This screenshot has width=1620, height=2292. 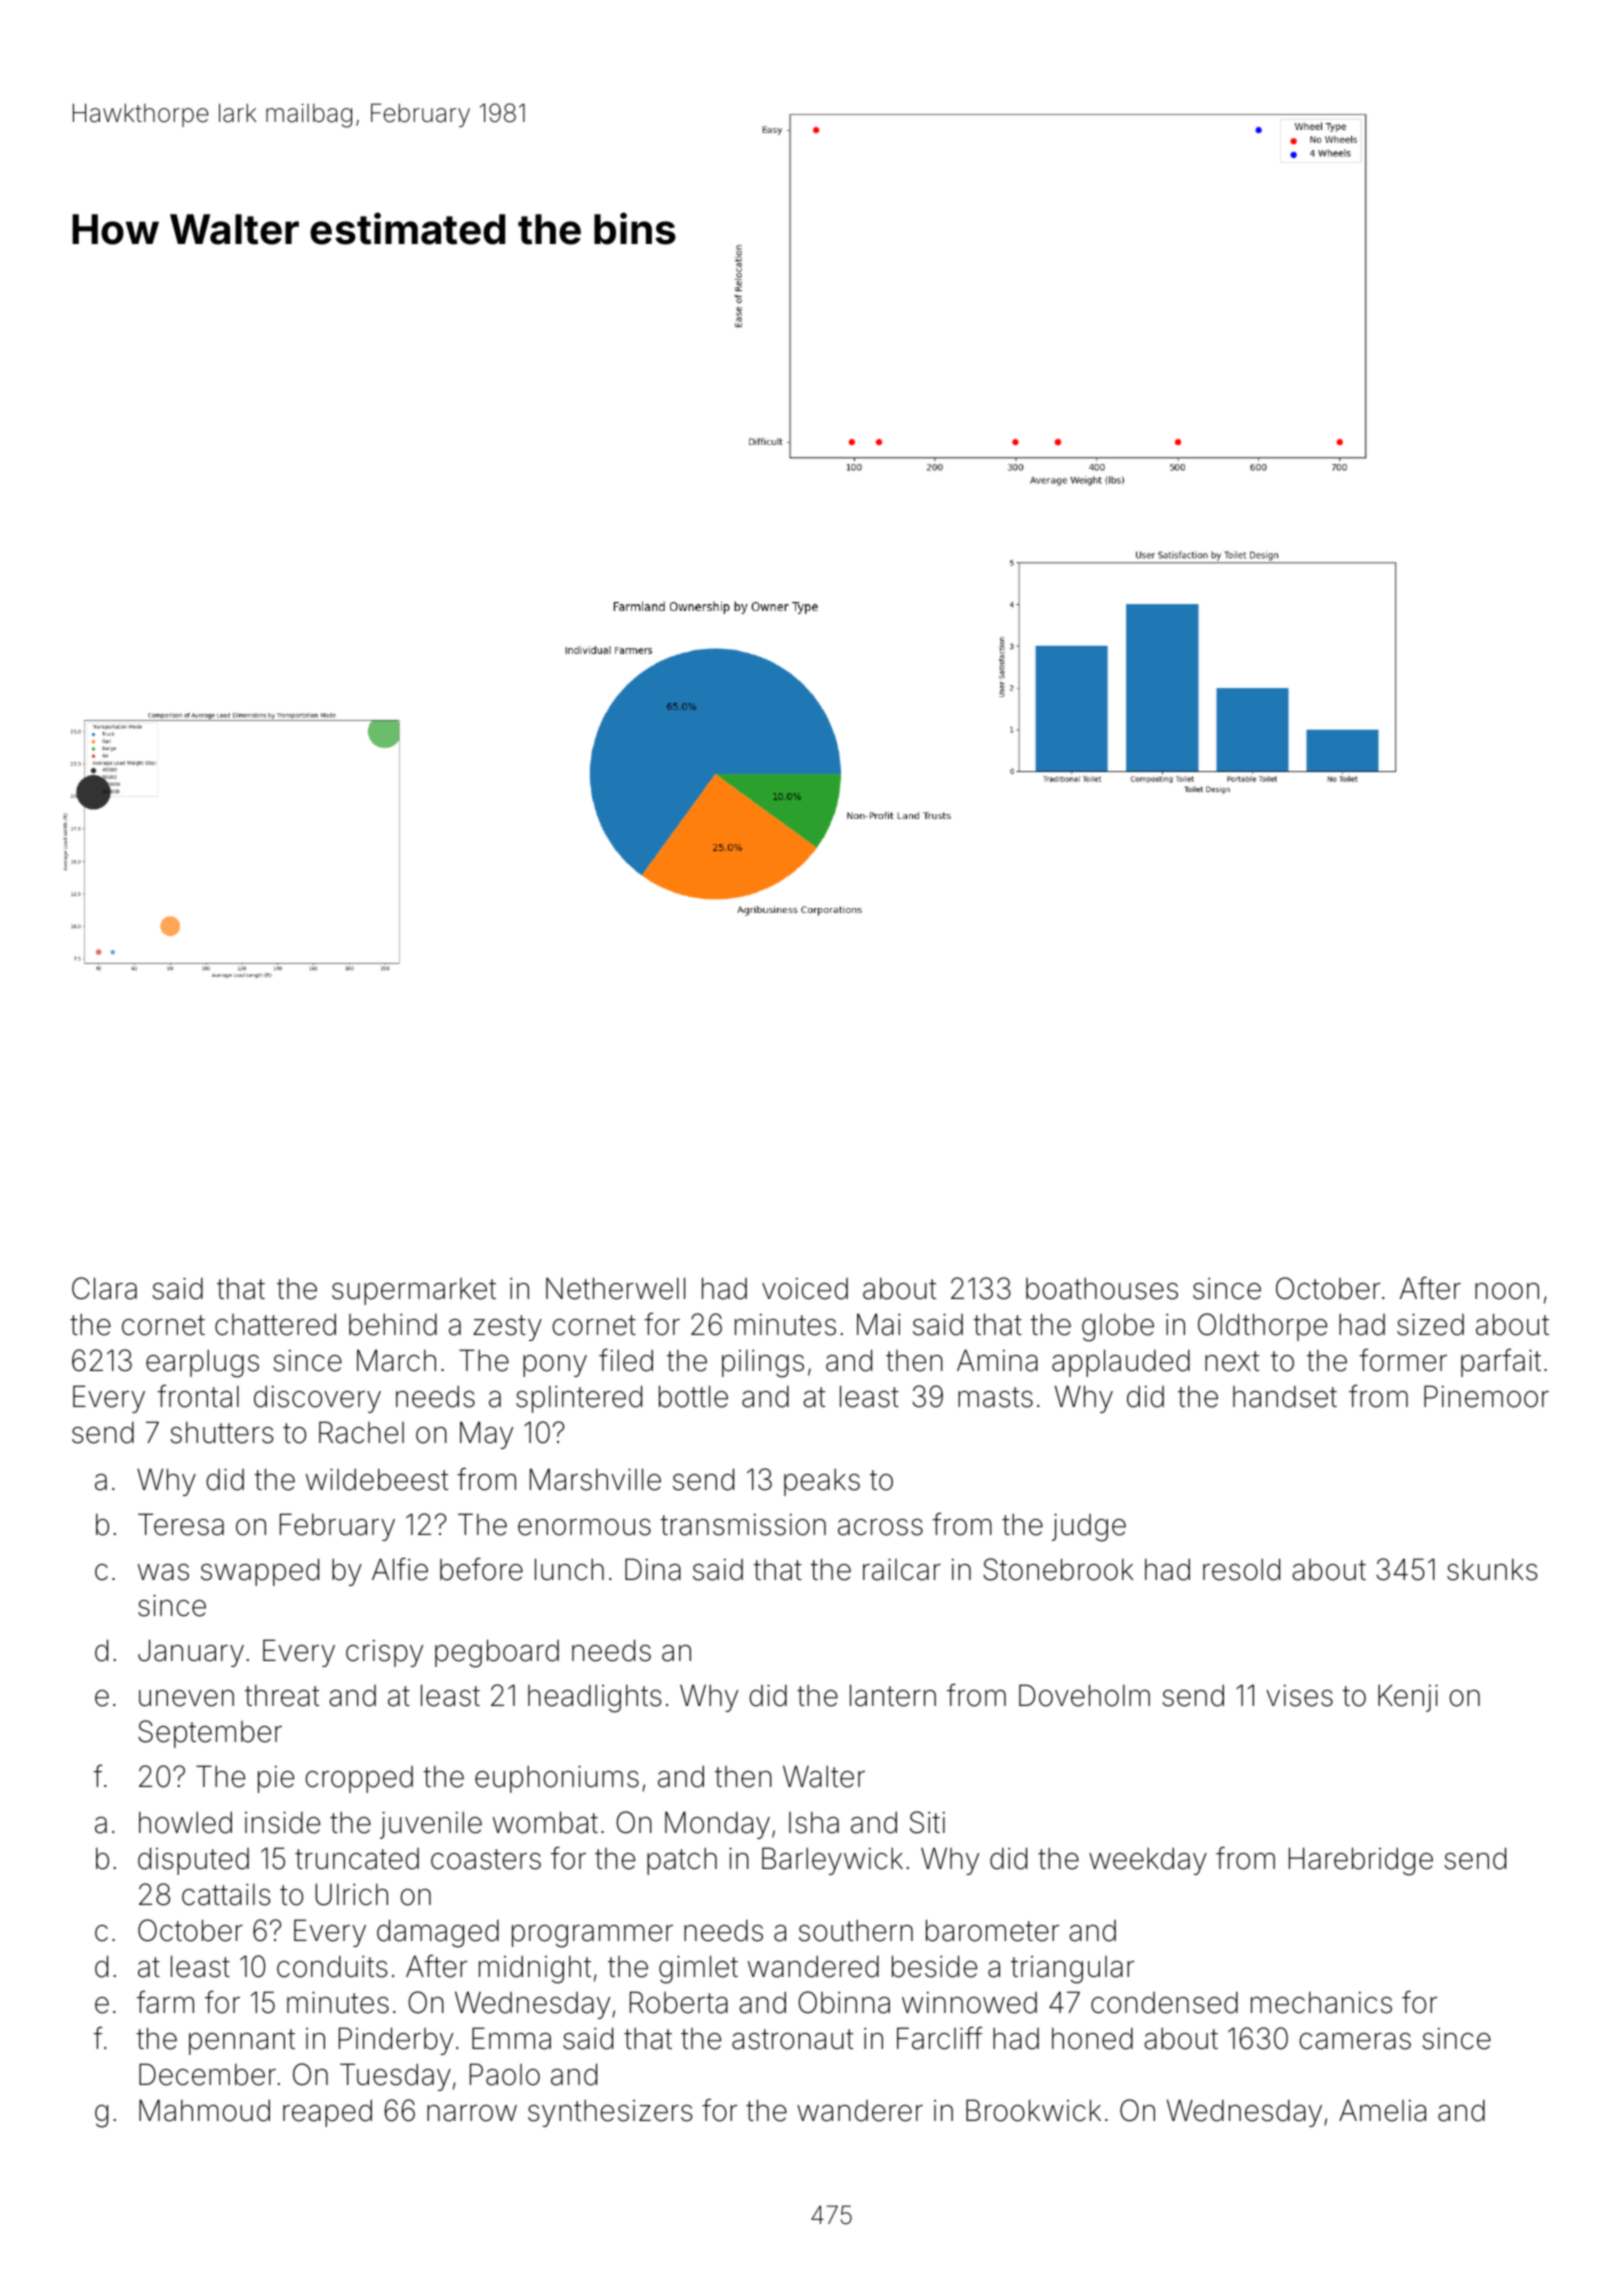 I want to click on cropped, so click(x=359, y=1779).
